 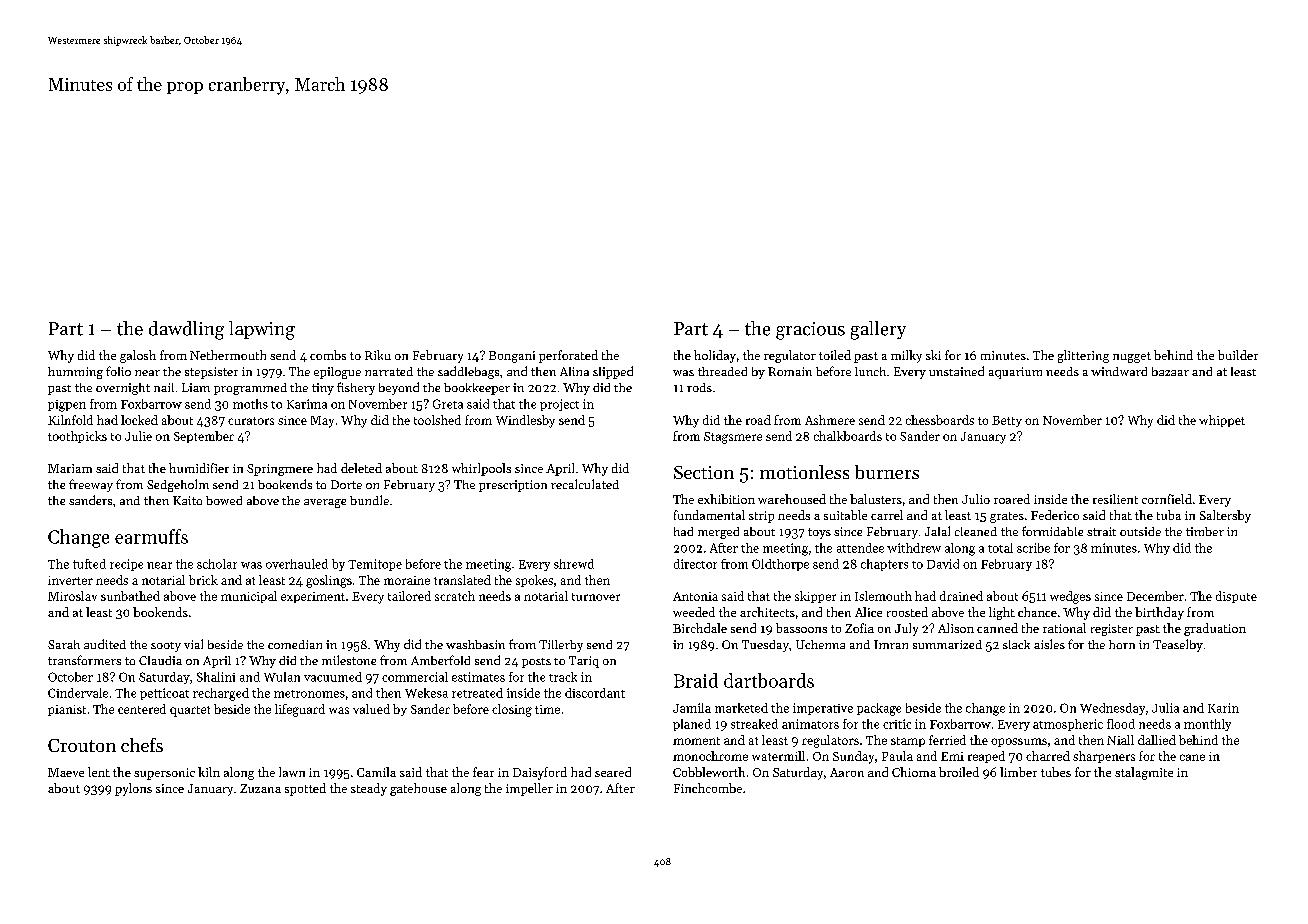 I want to click on galosh, so click(x=138, y=356).
